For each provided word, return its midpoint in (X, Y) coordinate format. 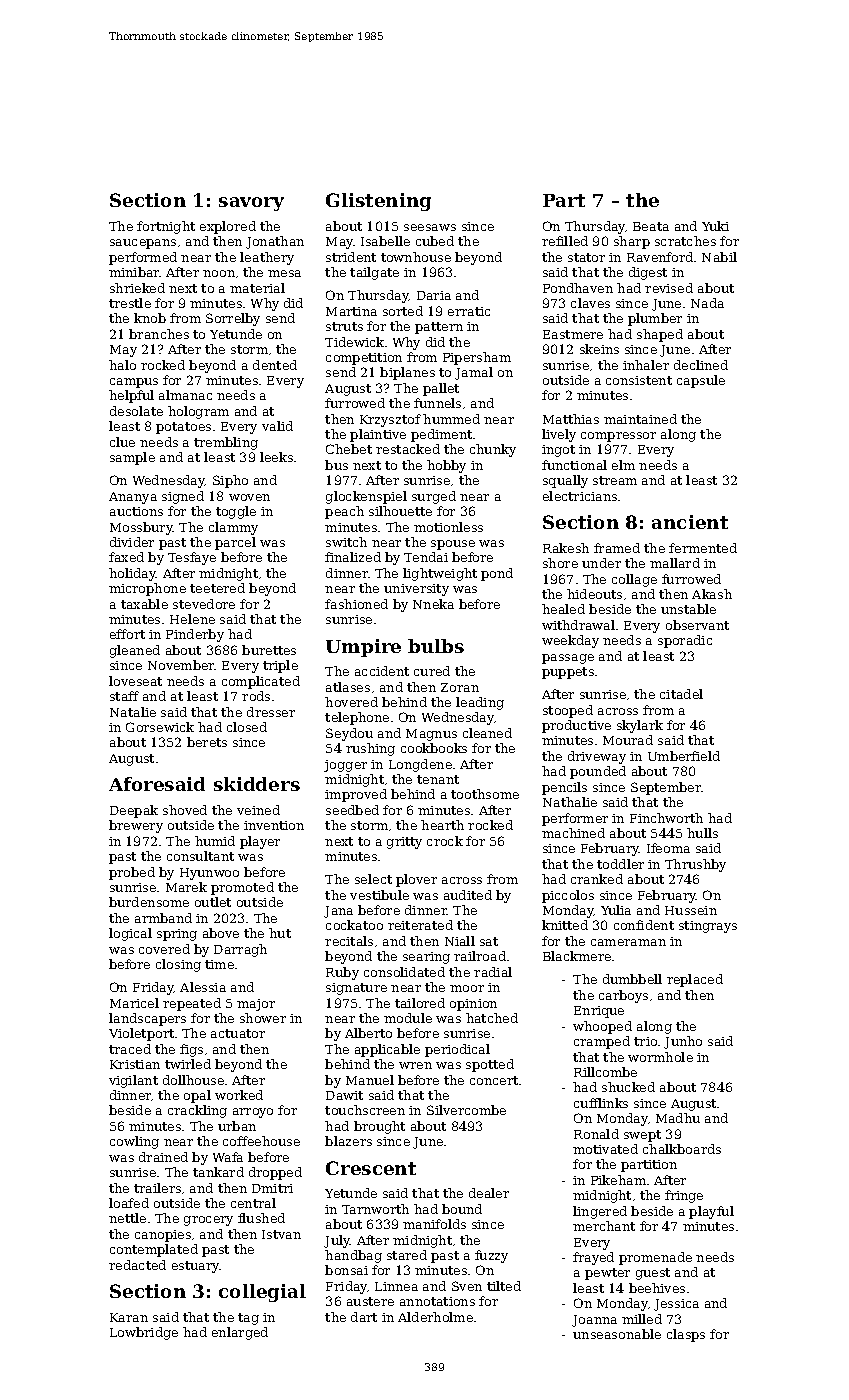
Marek (186, 887)
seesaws (430, 227)
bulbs (436, 646)
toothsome (485, 794)
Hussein (691, 910)
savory (251, 204)
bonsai (346, 1270)
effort (127, 634)
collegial (262, 1293)
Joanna (594, 1321)
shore (560, 563)
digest (648, 273)
